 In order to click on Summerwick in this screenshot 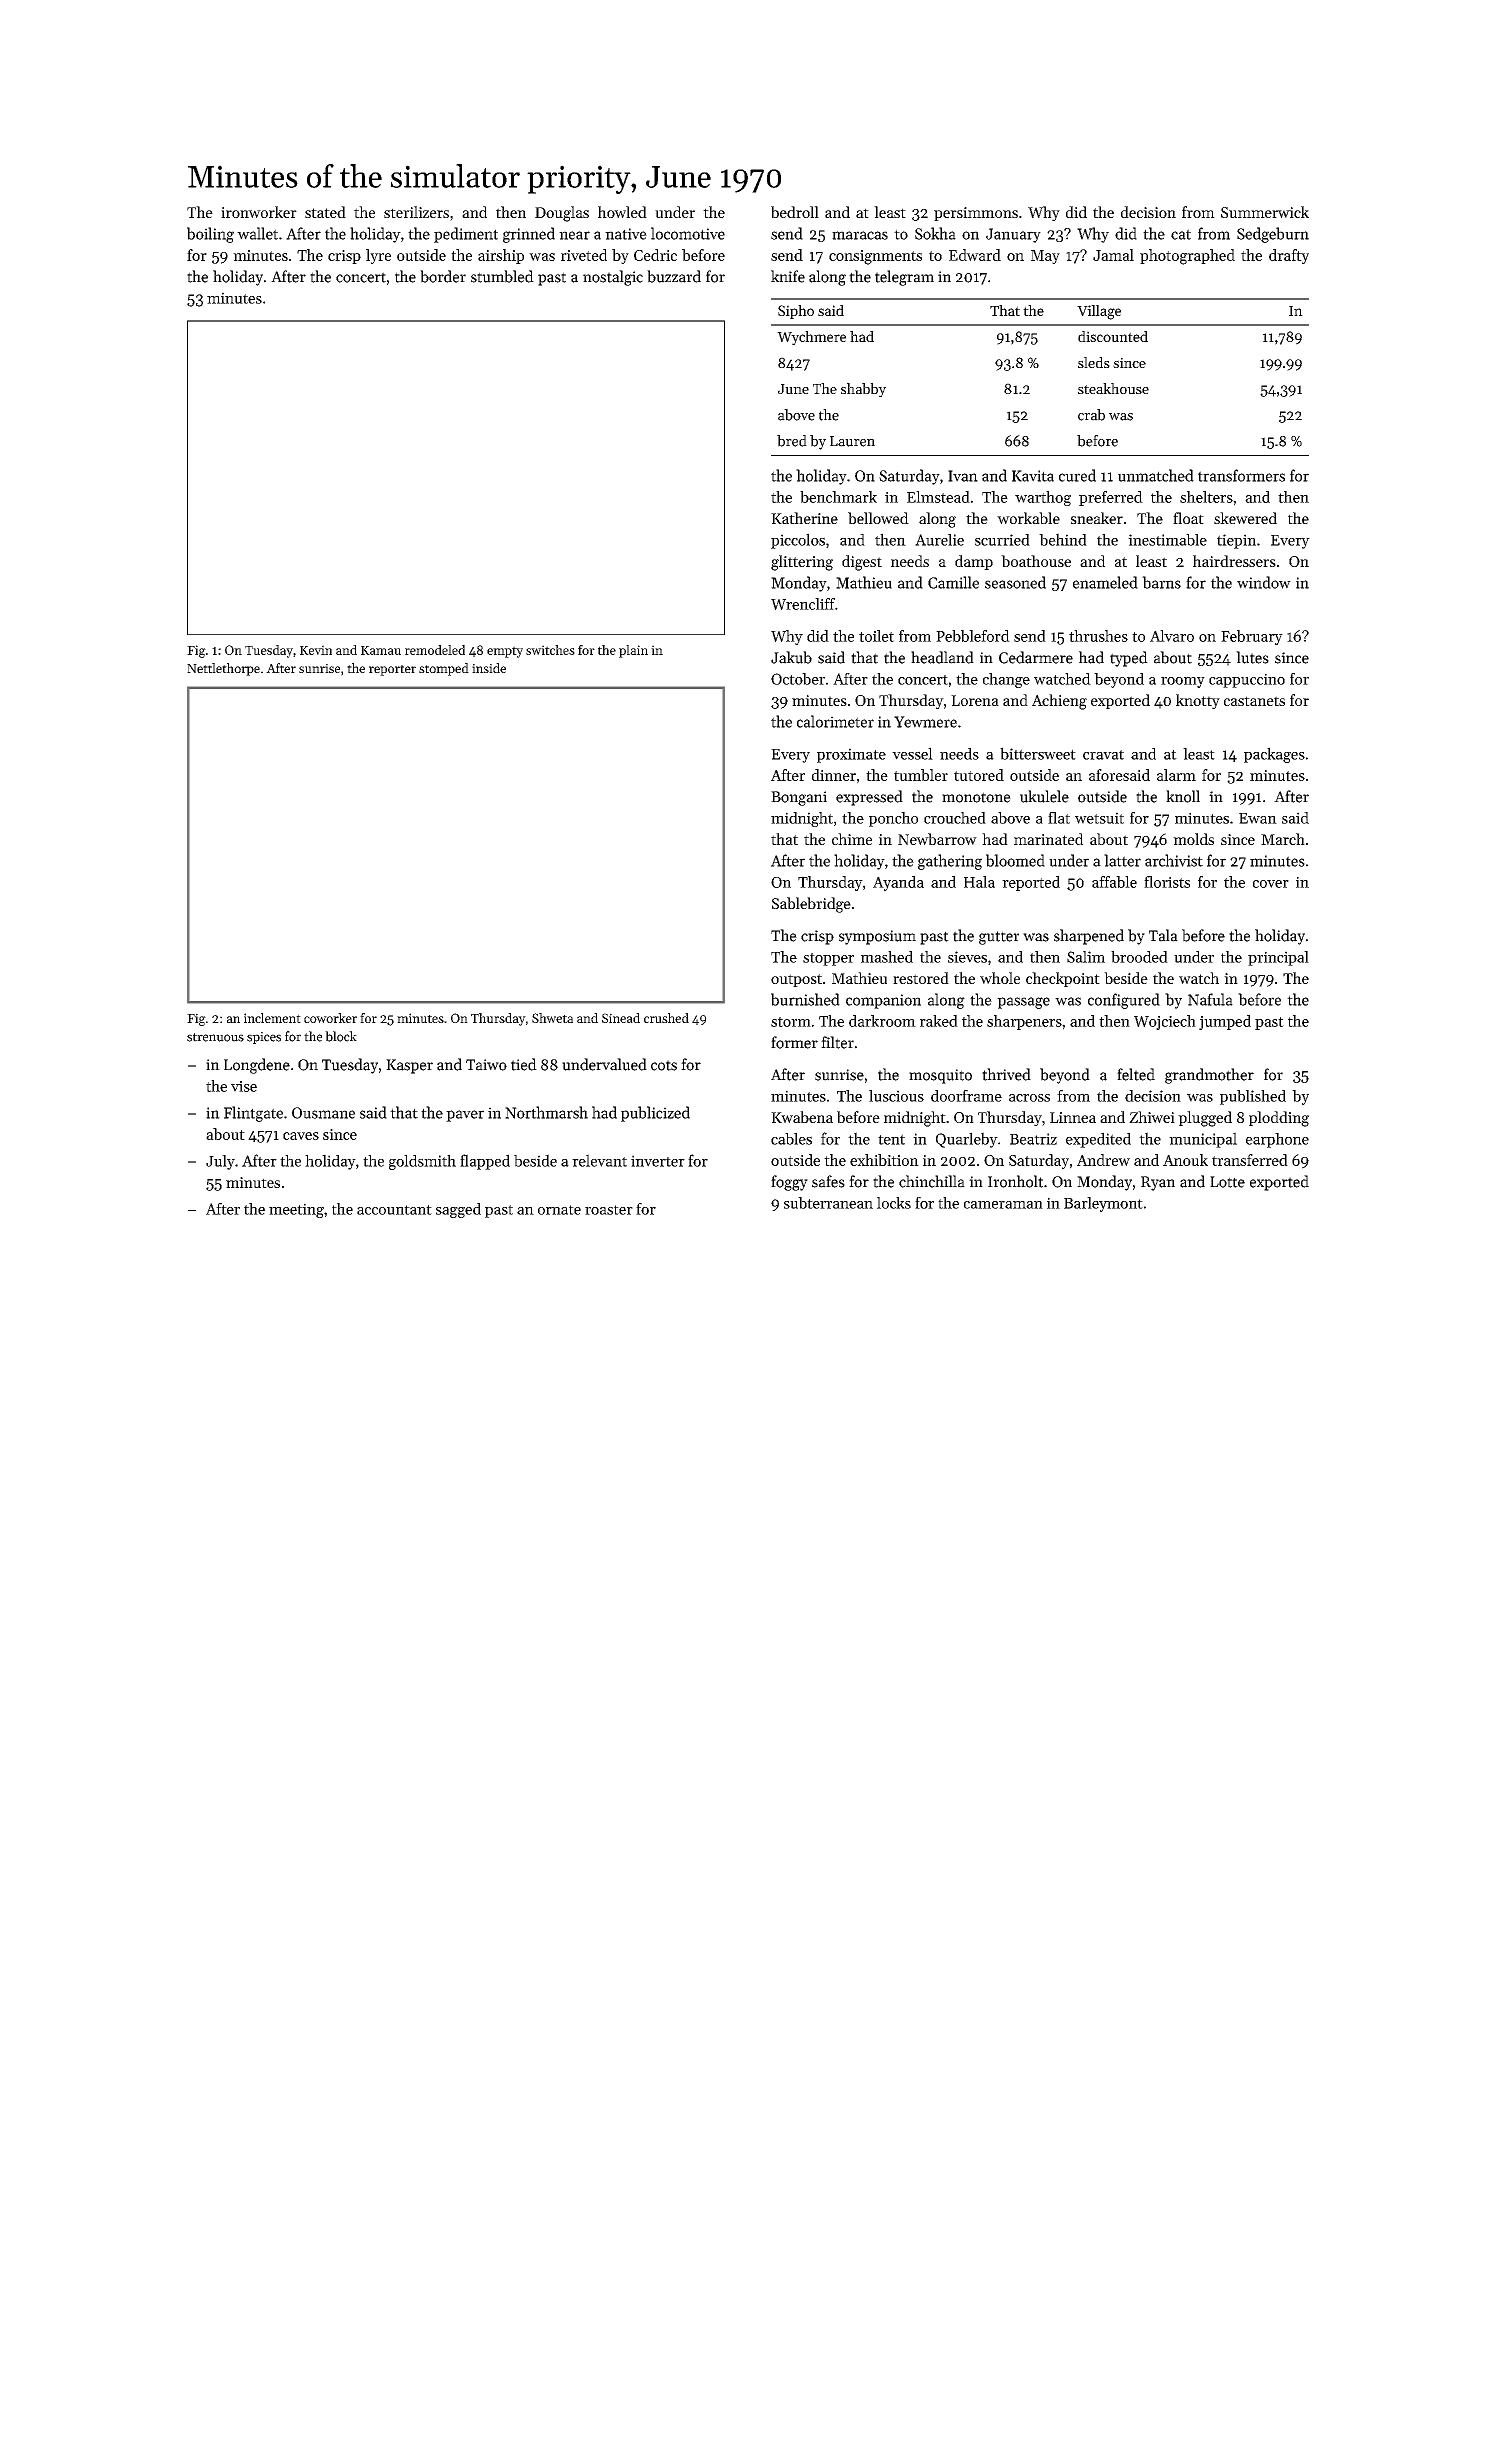, I will do `click(1265, 212)`.
